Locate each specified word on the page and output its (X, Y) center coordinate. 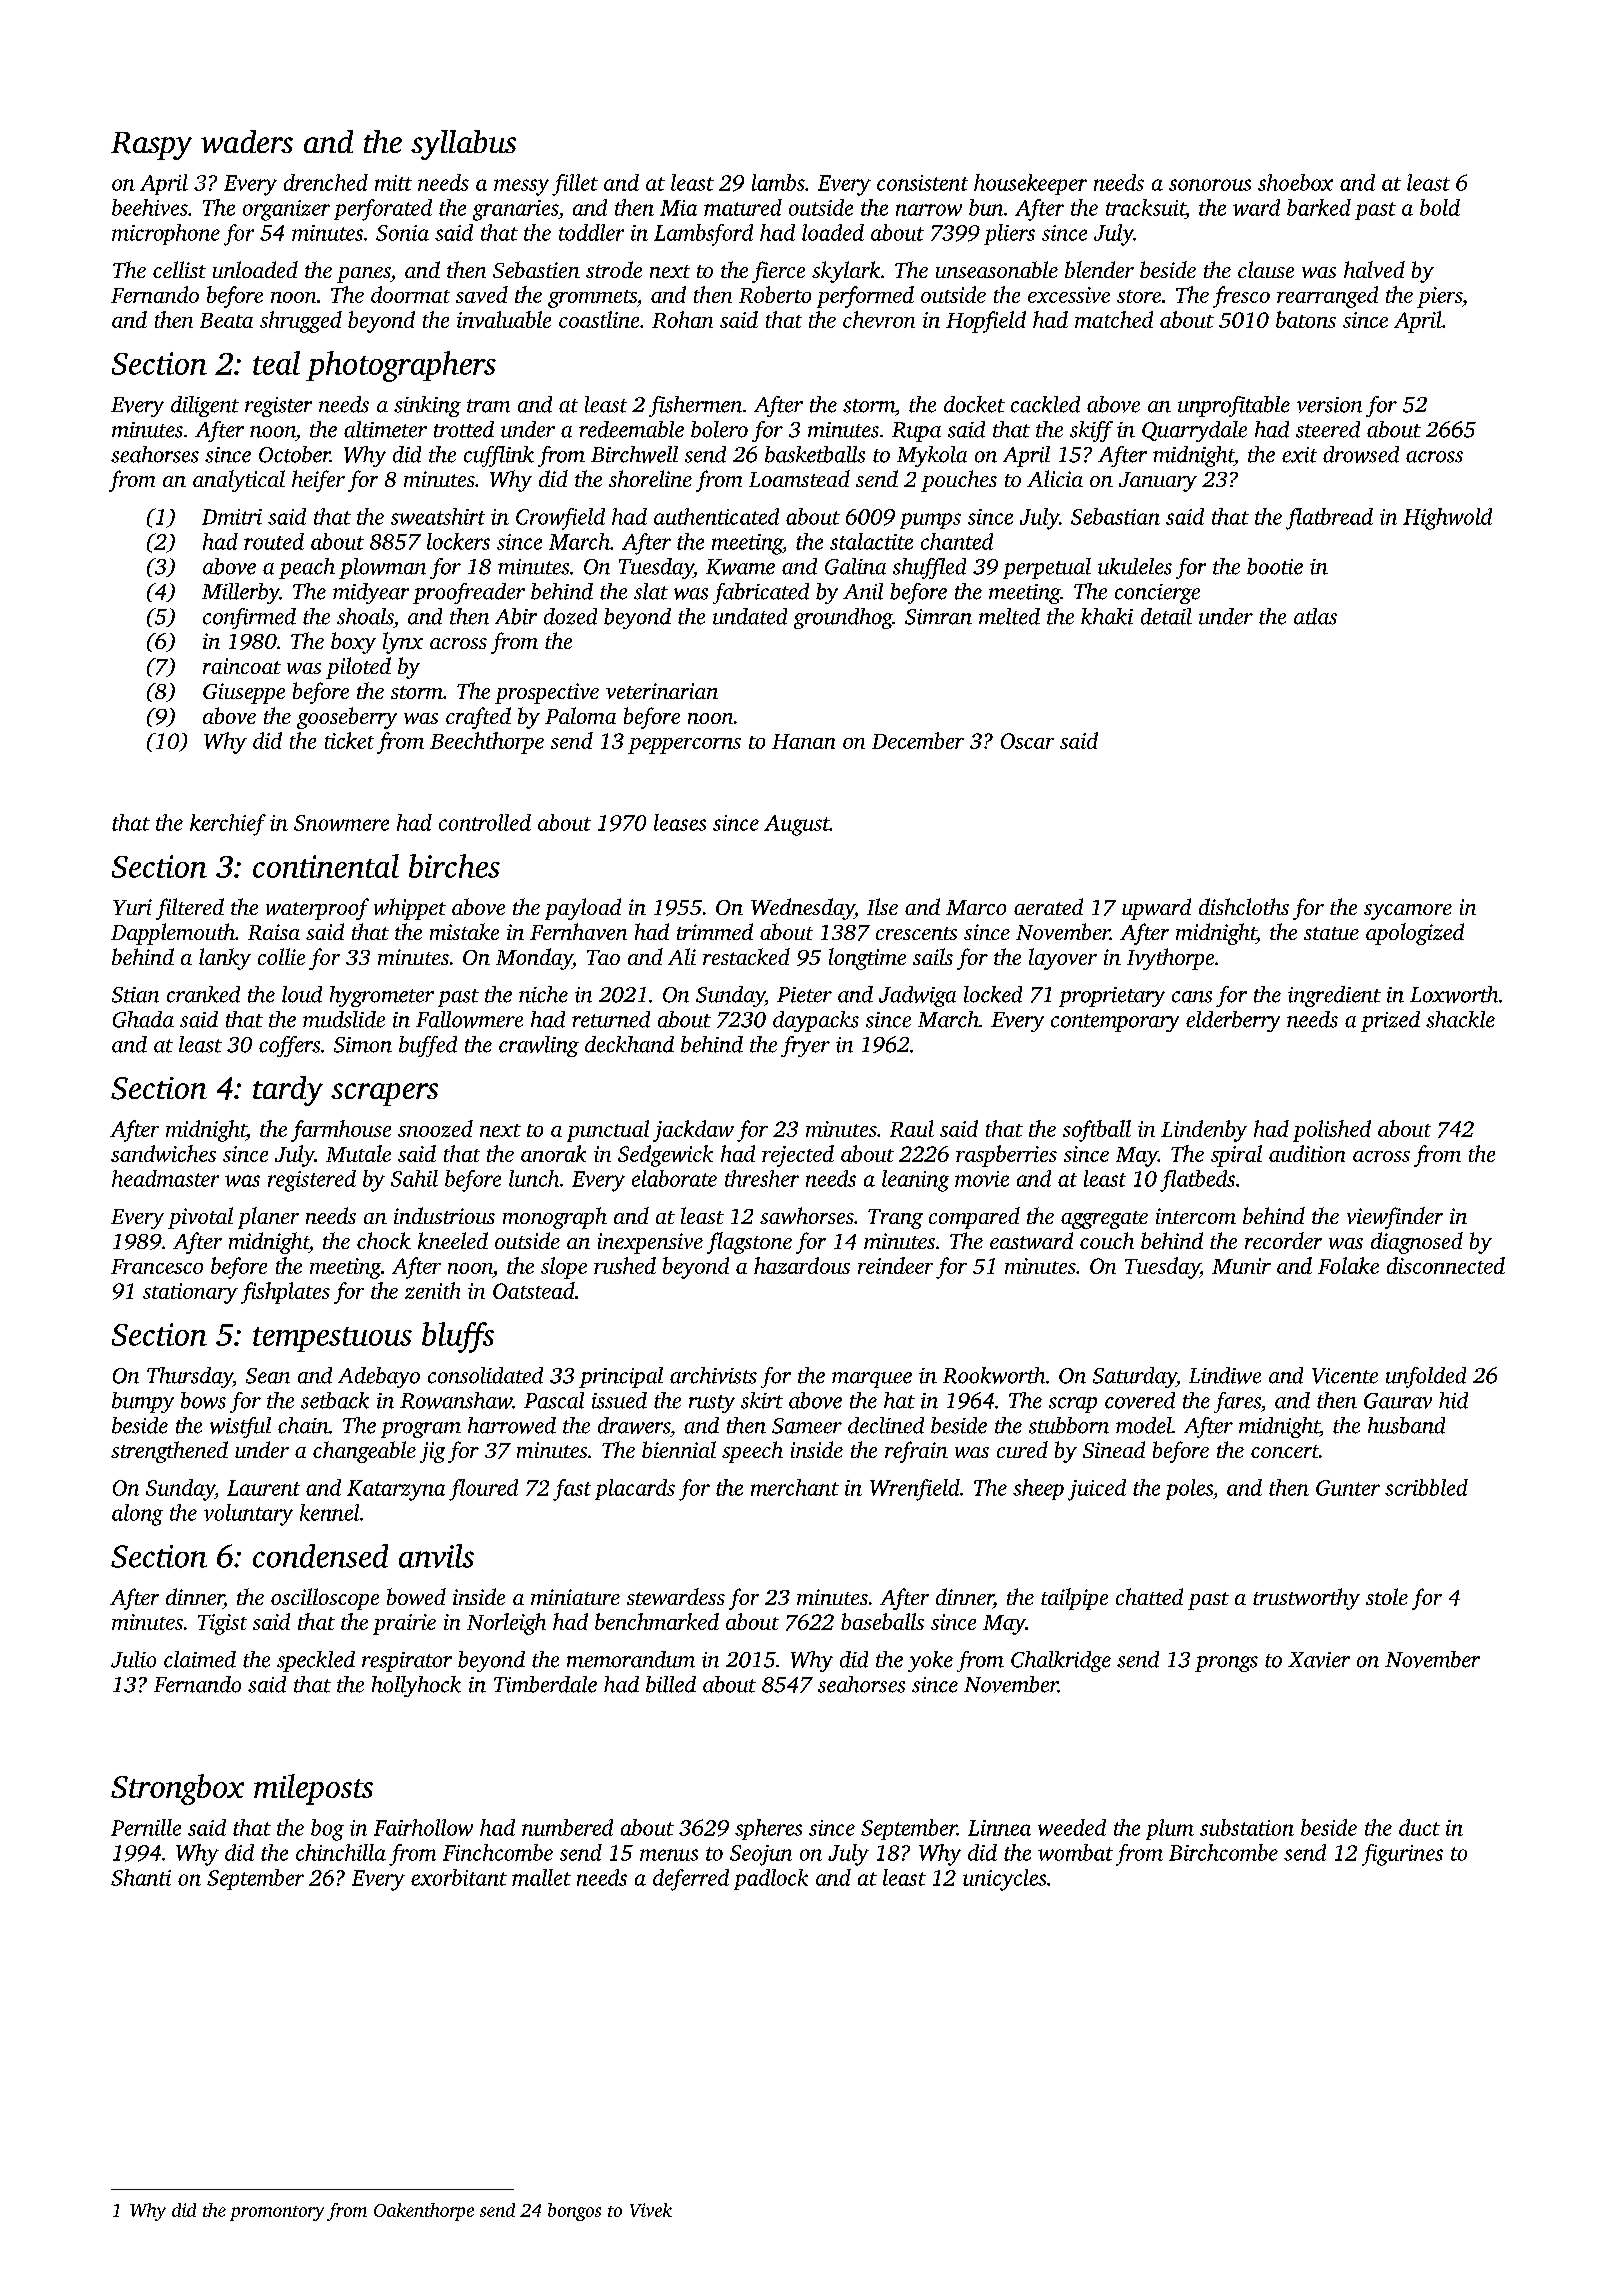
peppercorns (684, 746)
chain (303, 1425)
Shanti (141, 1877)
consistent (922, 183)
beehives (150, 207)
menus (669, 1855)
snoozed (435, 1128)
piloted (358, 668)
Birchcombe (1223, 1852)
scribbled (1426, 1487)
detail (1166, 616)
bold (1440, 207)
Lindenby (1204, 1131)
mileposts (313, 1789)
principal (621, 1377)
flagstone (749, 1243)
